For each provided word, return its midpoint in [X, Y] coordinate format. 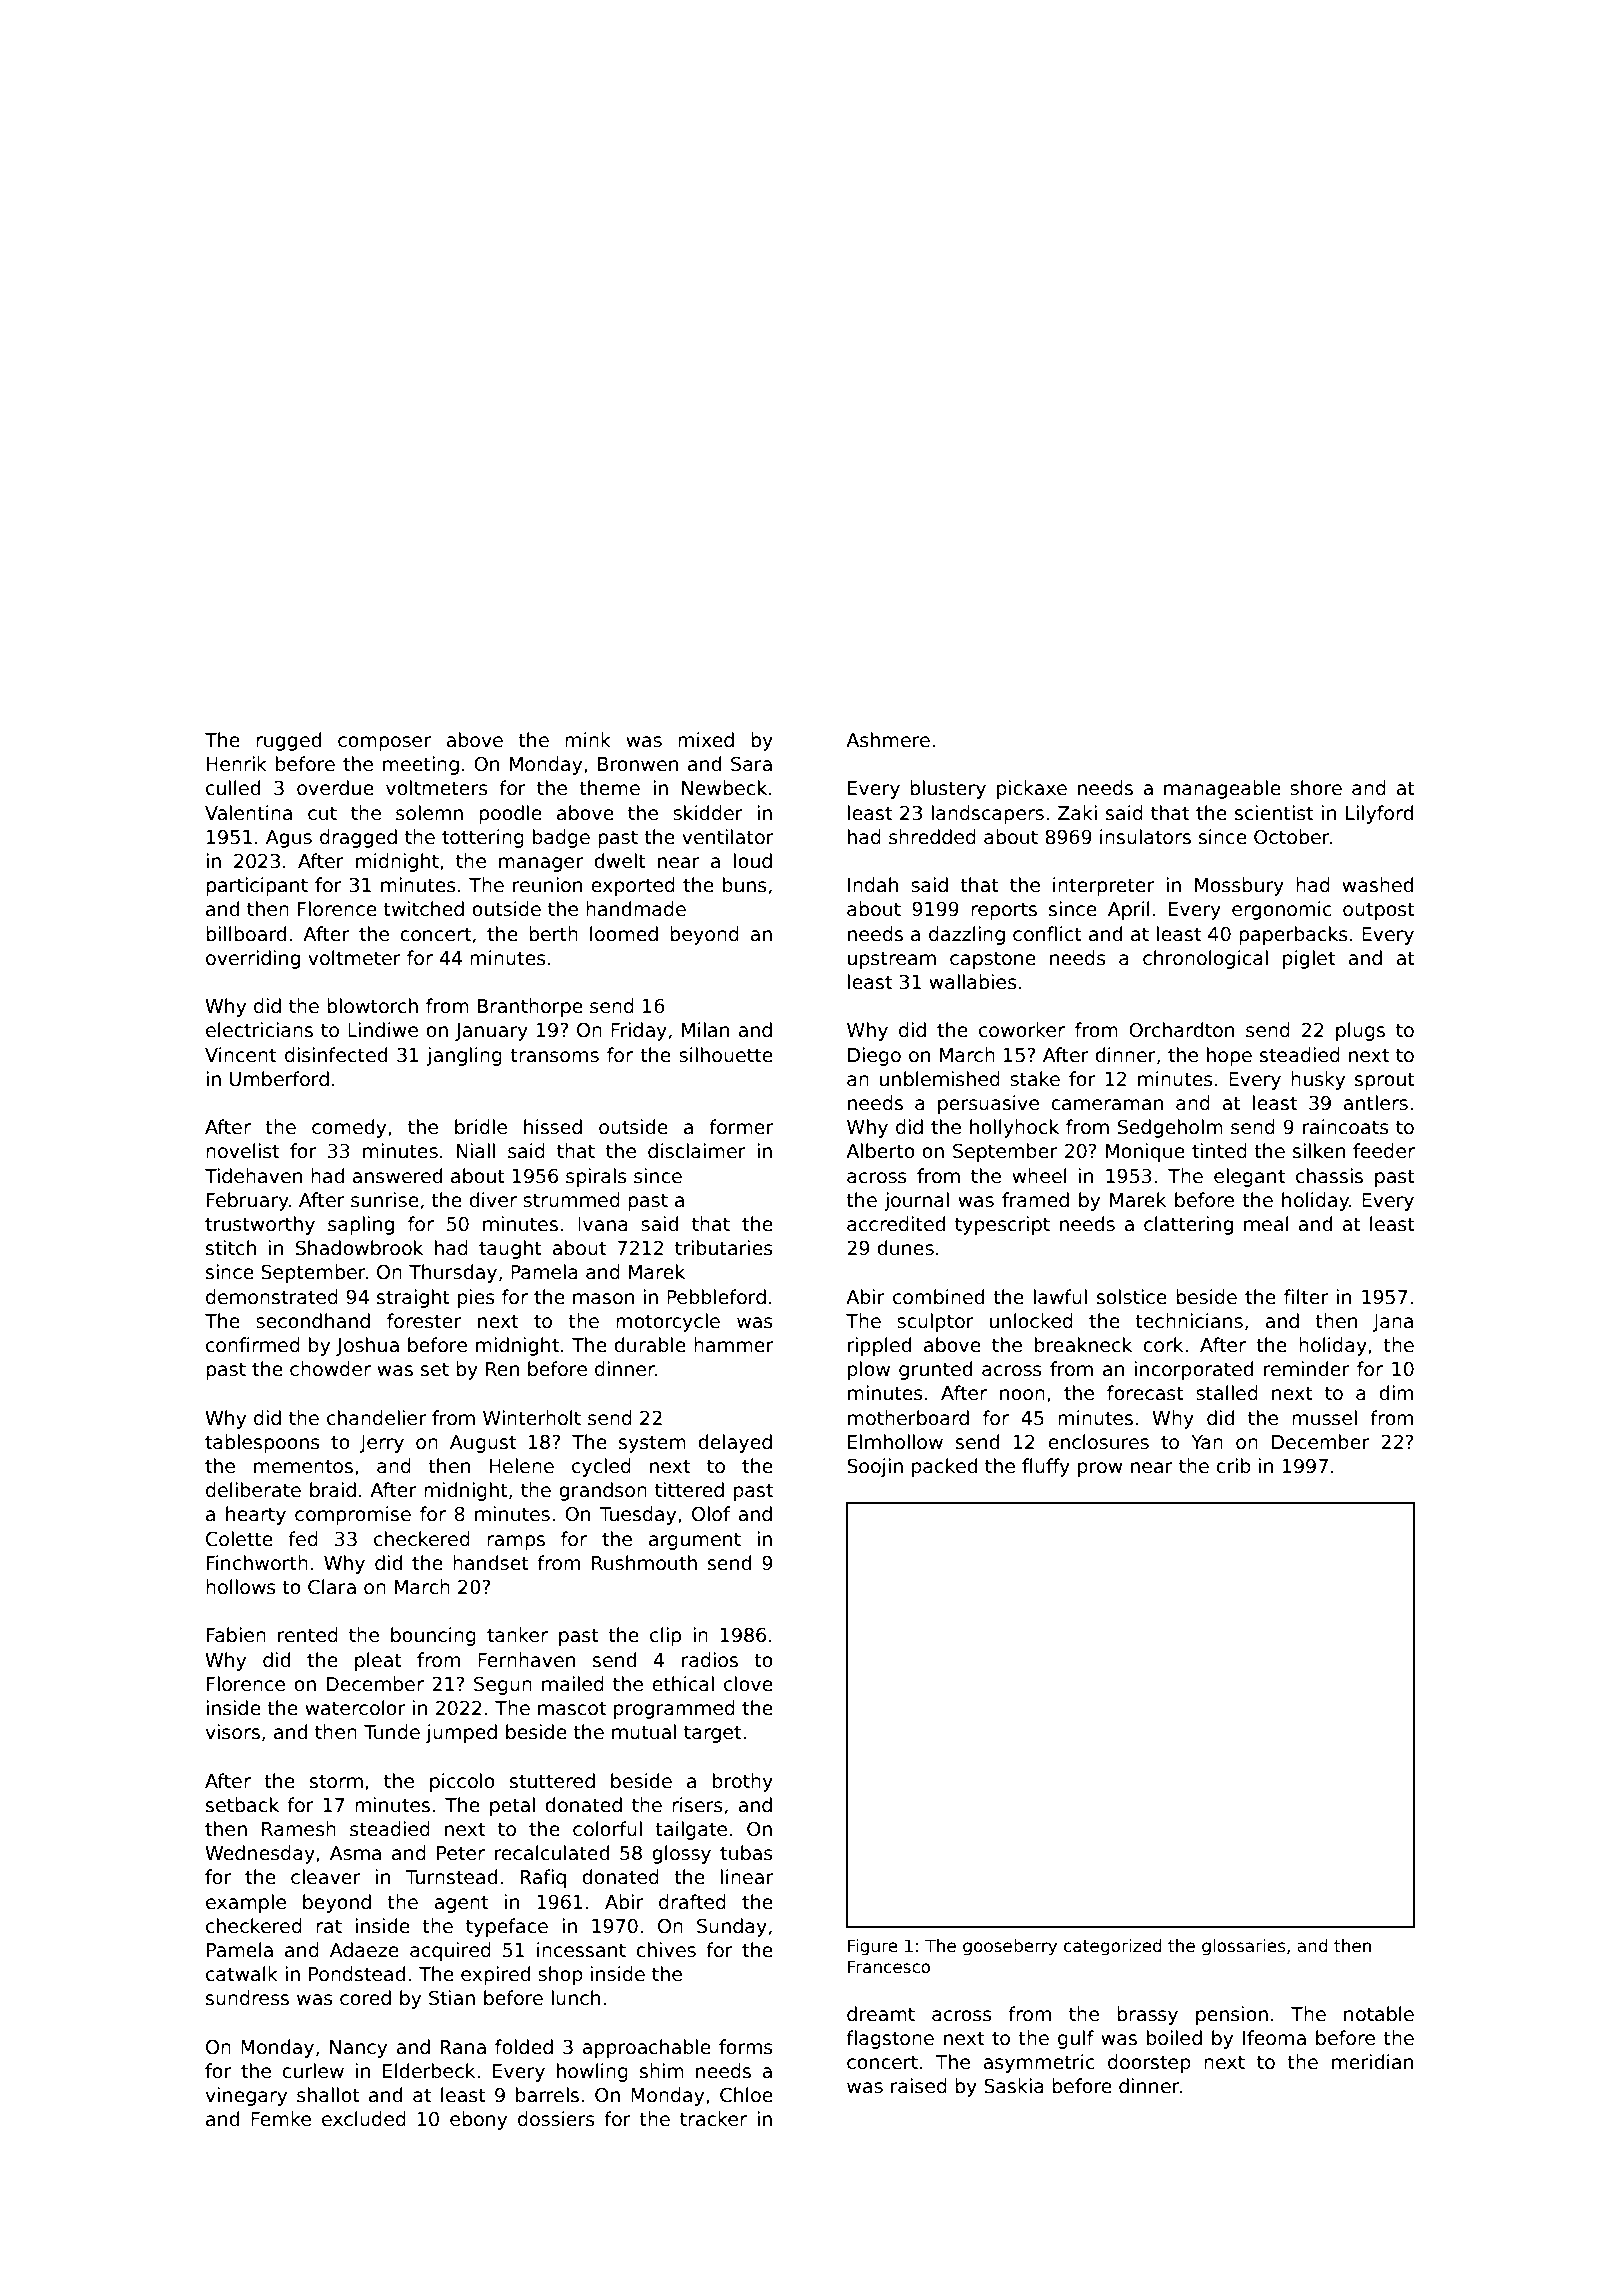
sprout [1385, 1081]
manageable [1222, 789]
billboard [246, 934]
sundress [247, 1998]
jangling [464, 1056]
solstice [1132, 1297]
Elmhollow [895, 1442]
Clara [332, 1587]
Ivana [603, 1224]
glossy [681, 1854]
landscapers [987, 814]
